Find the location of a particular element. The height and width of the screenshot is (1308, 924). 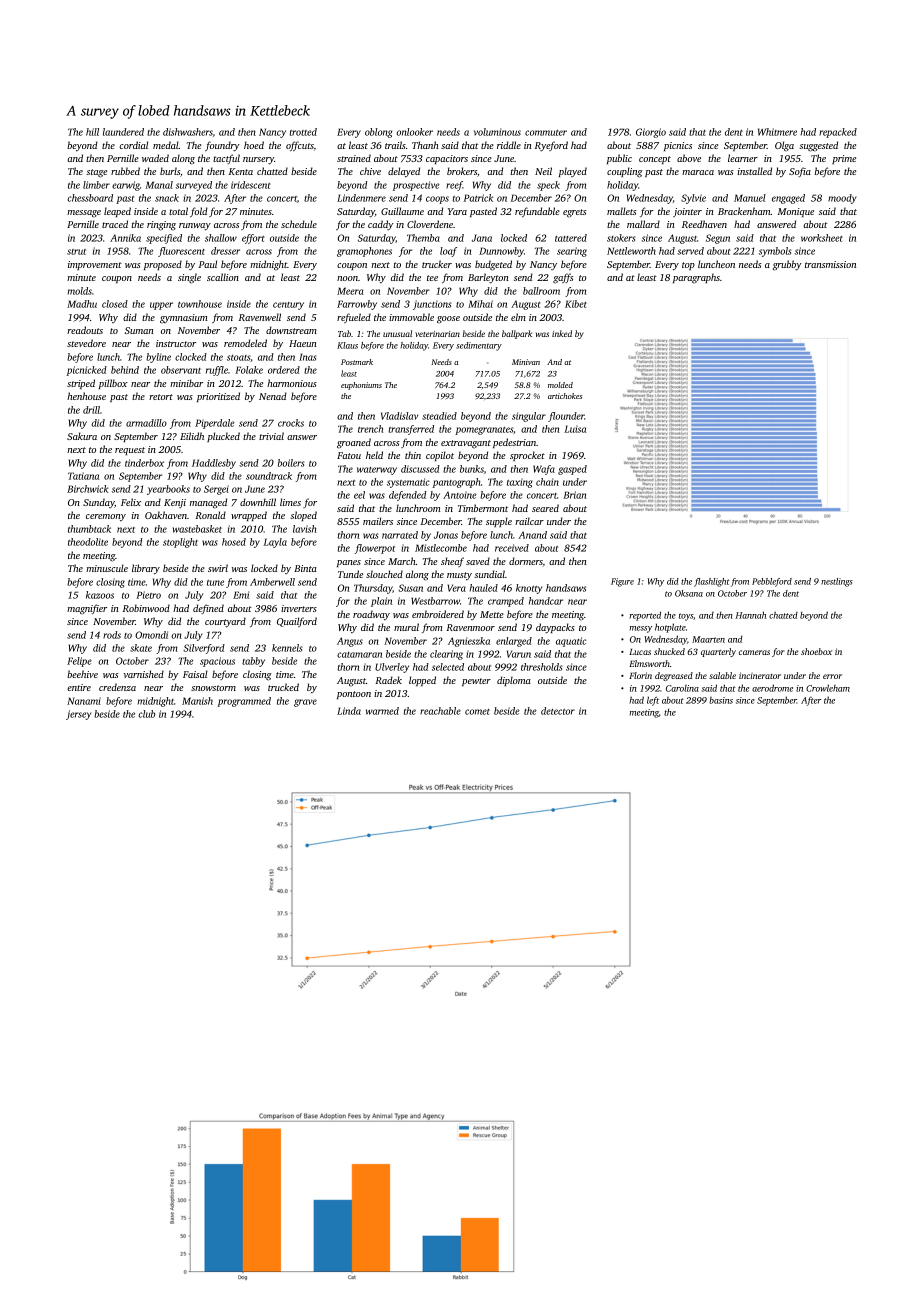

voluminous is located at coordinates (497, 132).
